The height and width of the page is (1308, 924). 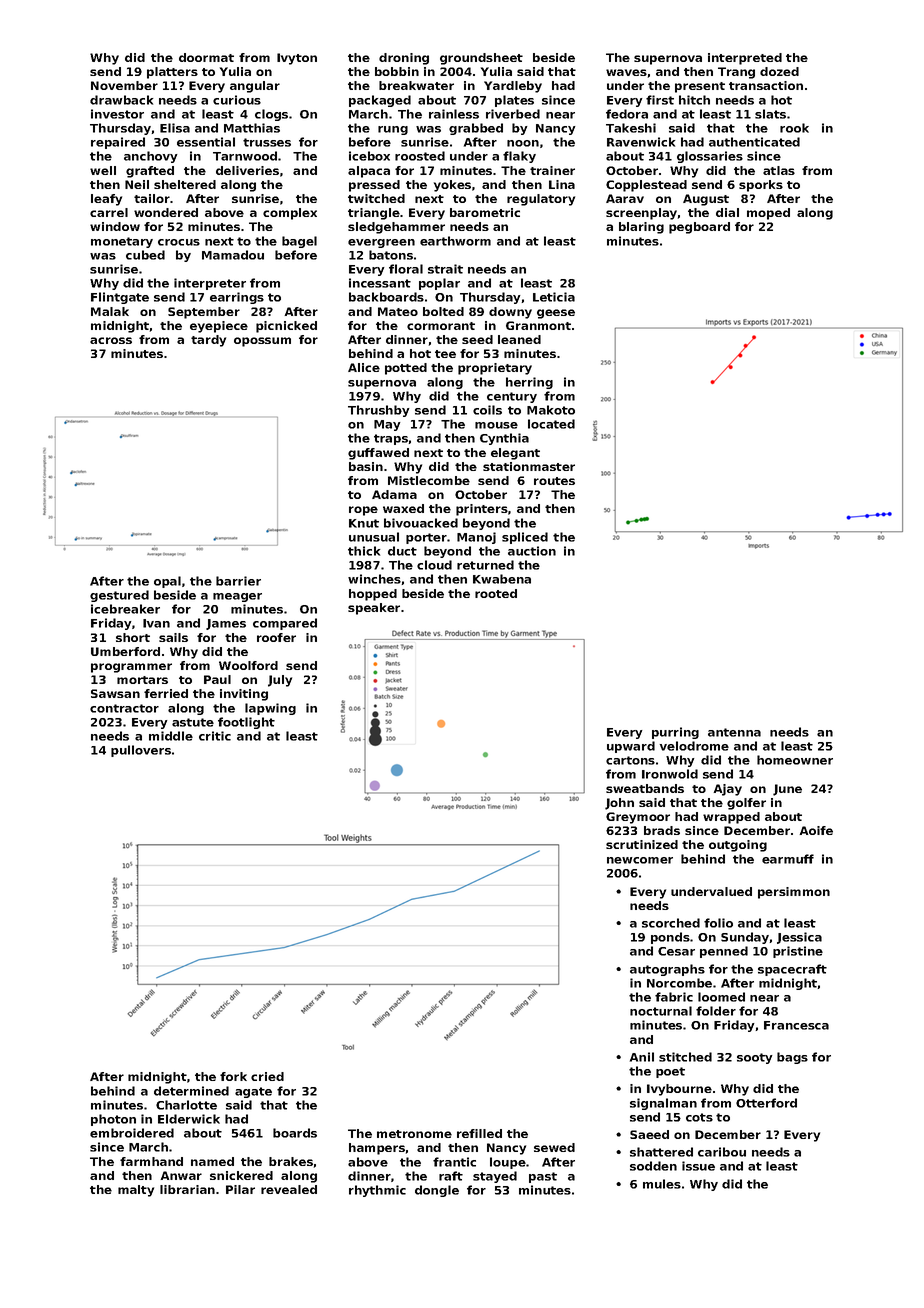 I want to click on cried, so click(x=267, y=1076).
